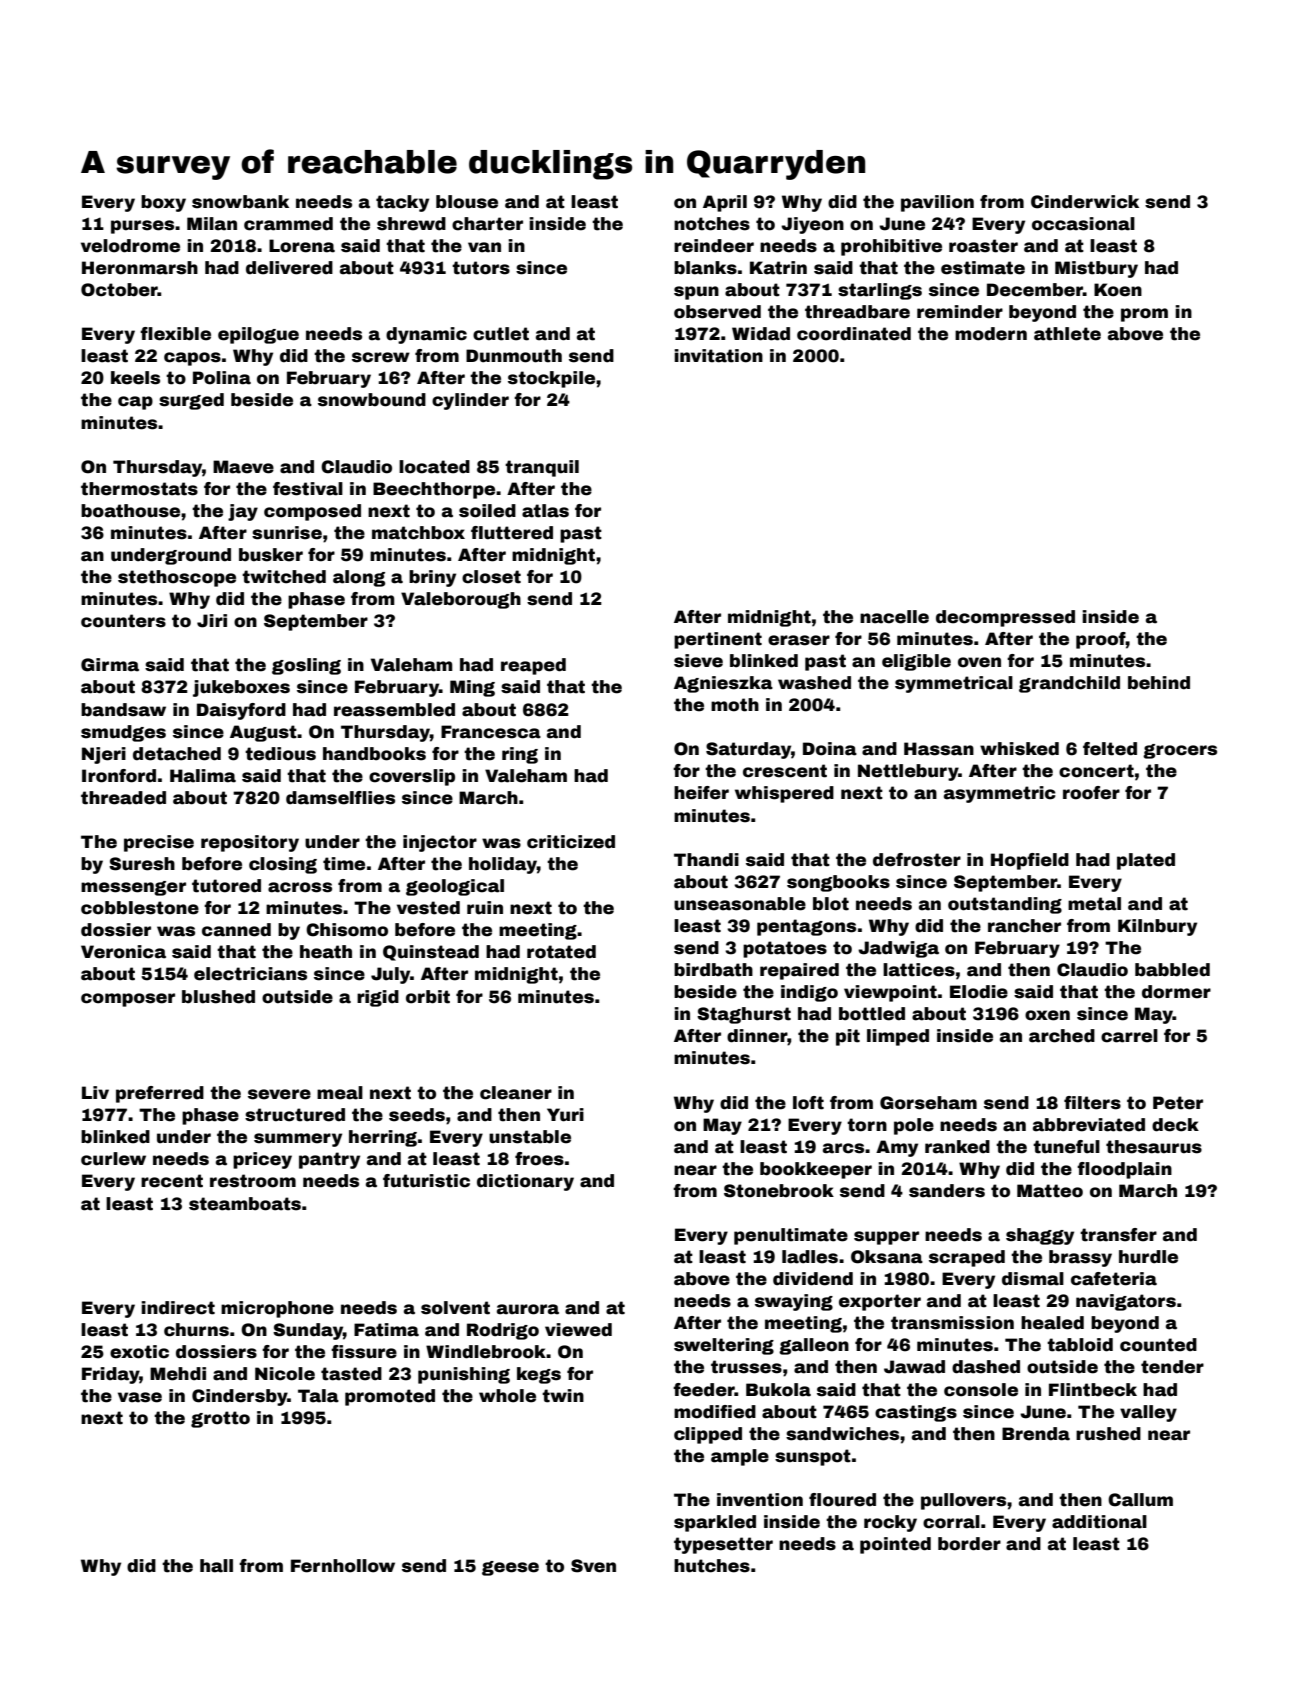  What do you see at coordinates (343, 1566) in the document?
I see `Fernhollow` at bounding box center [343, 1566].
